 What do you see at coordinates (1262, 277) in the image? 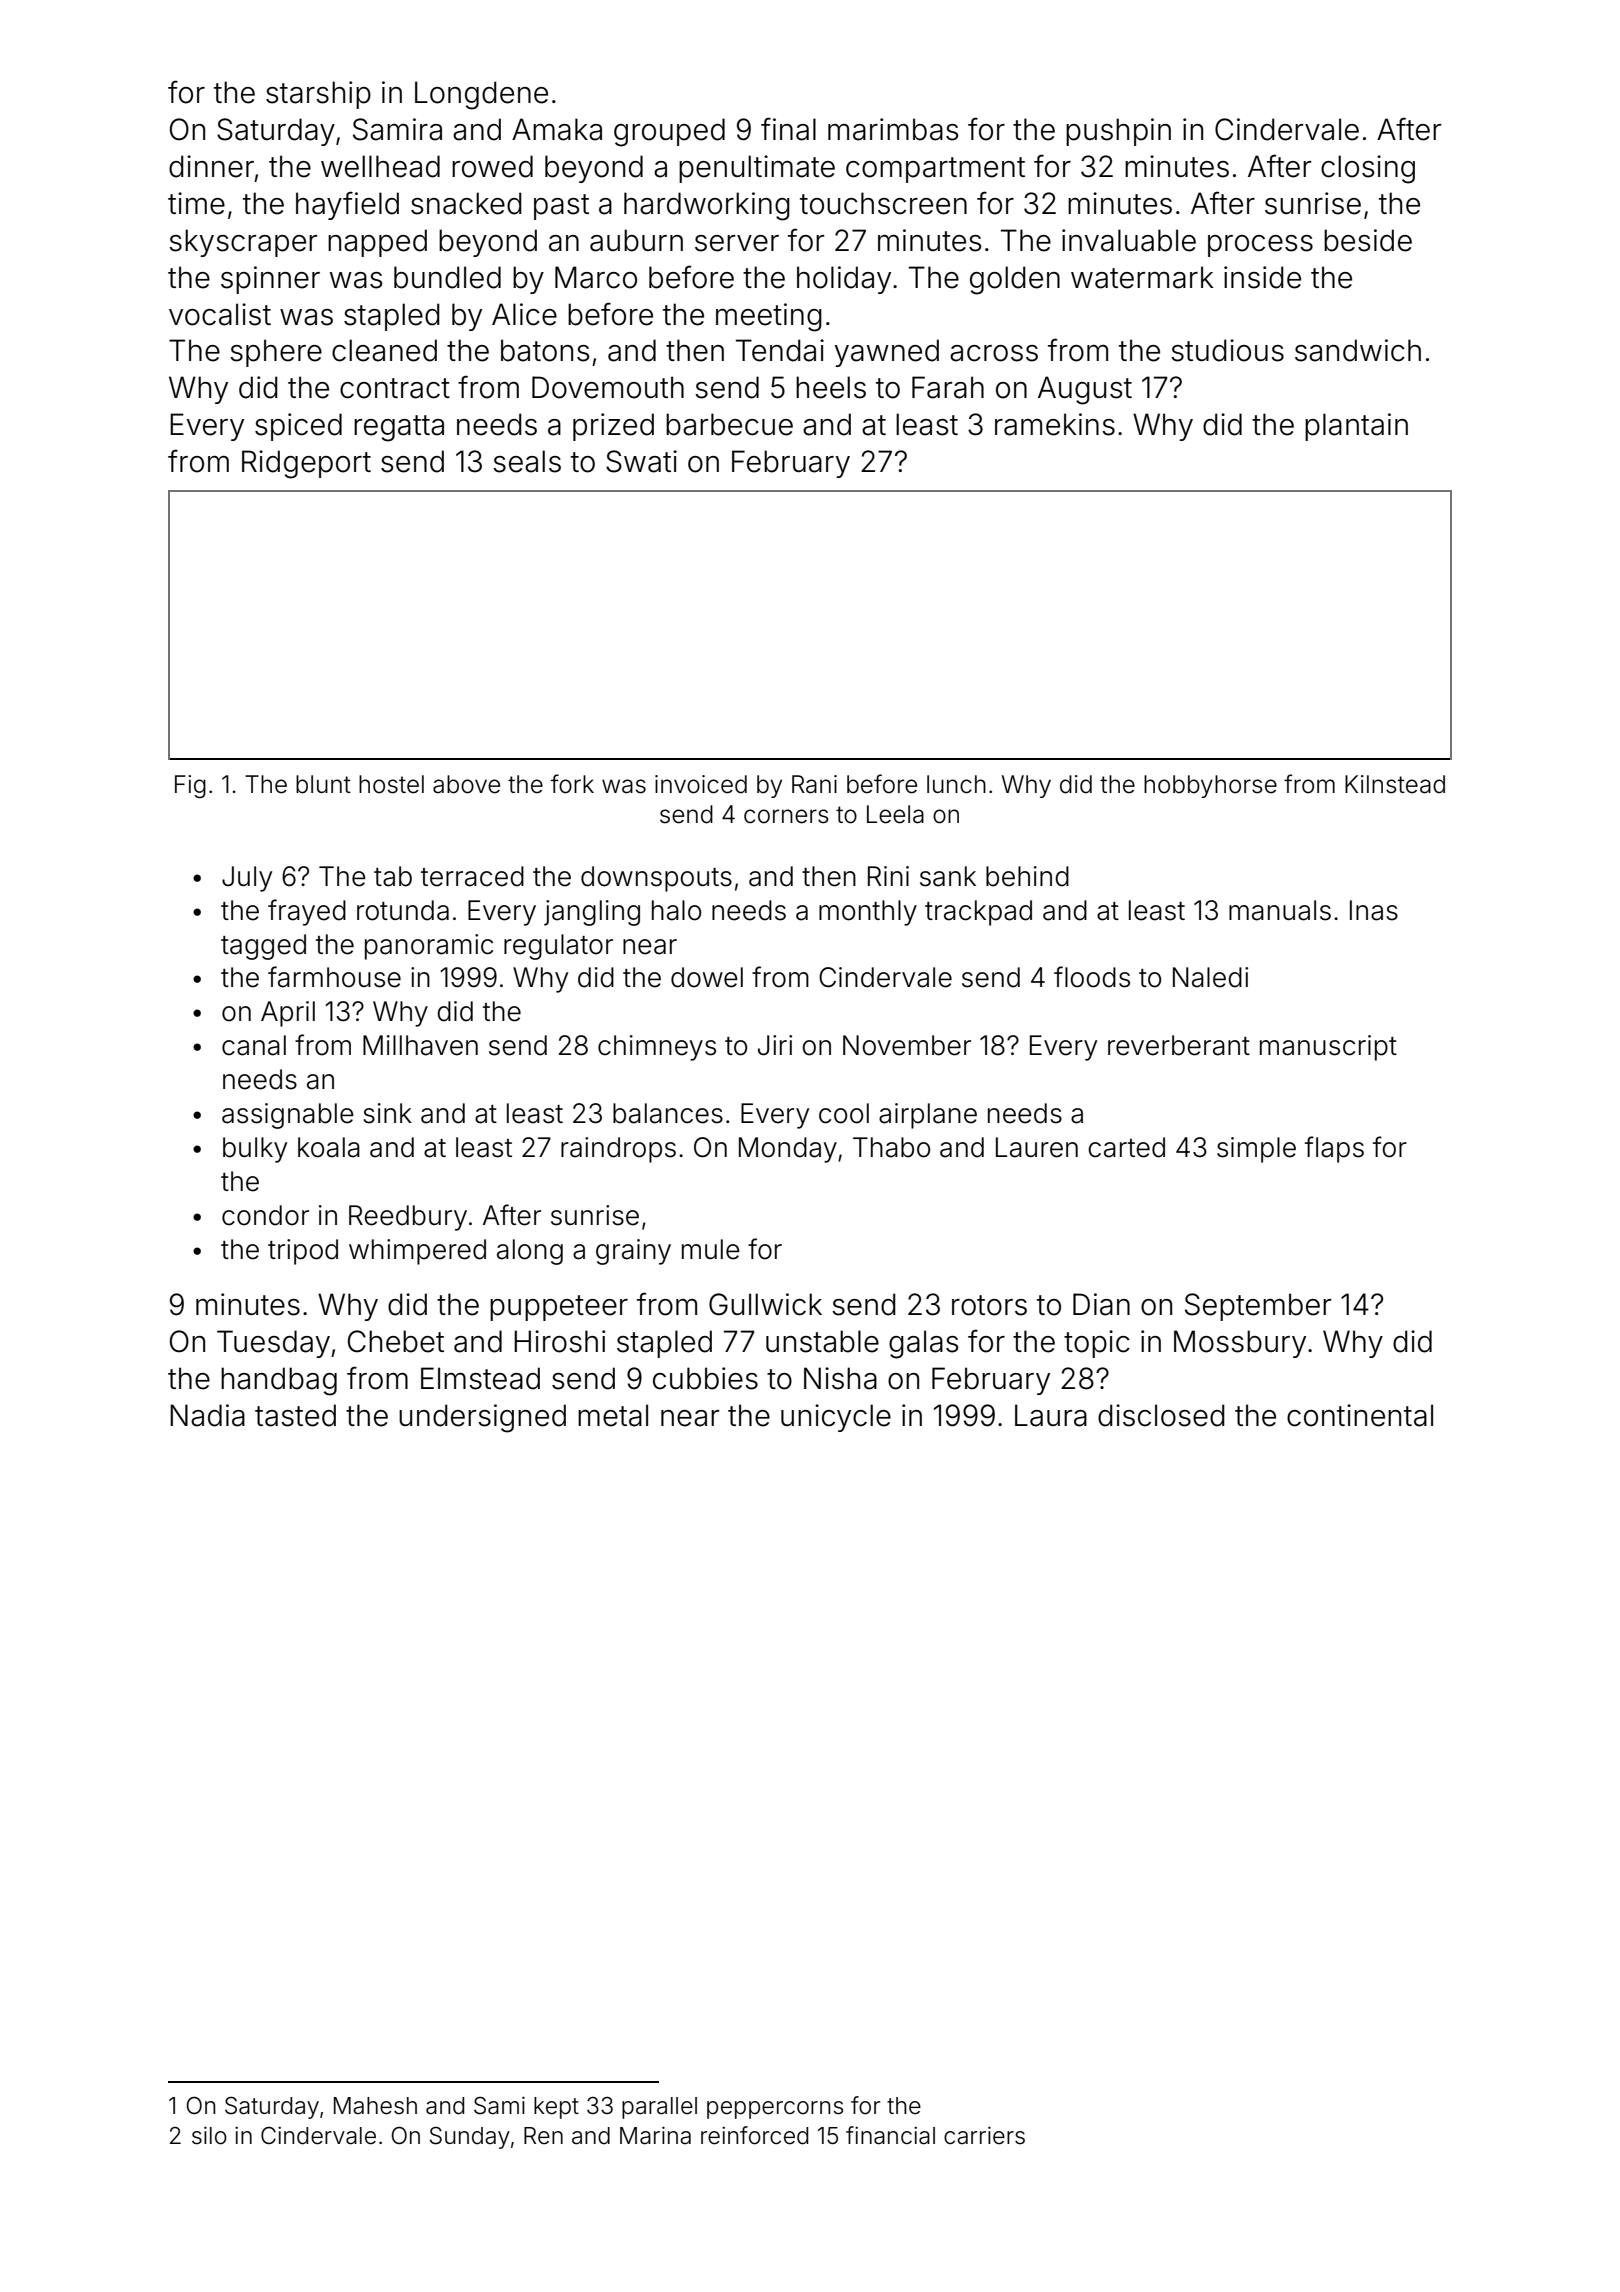
I see `inside` at bounding box center [1262, 277].
